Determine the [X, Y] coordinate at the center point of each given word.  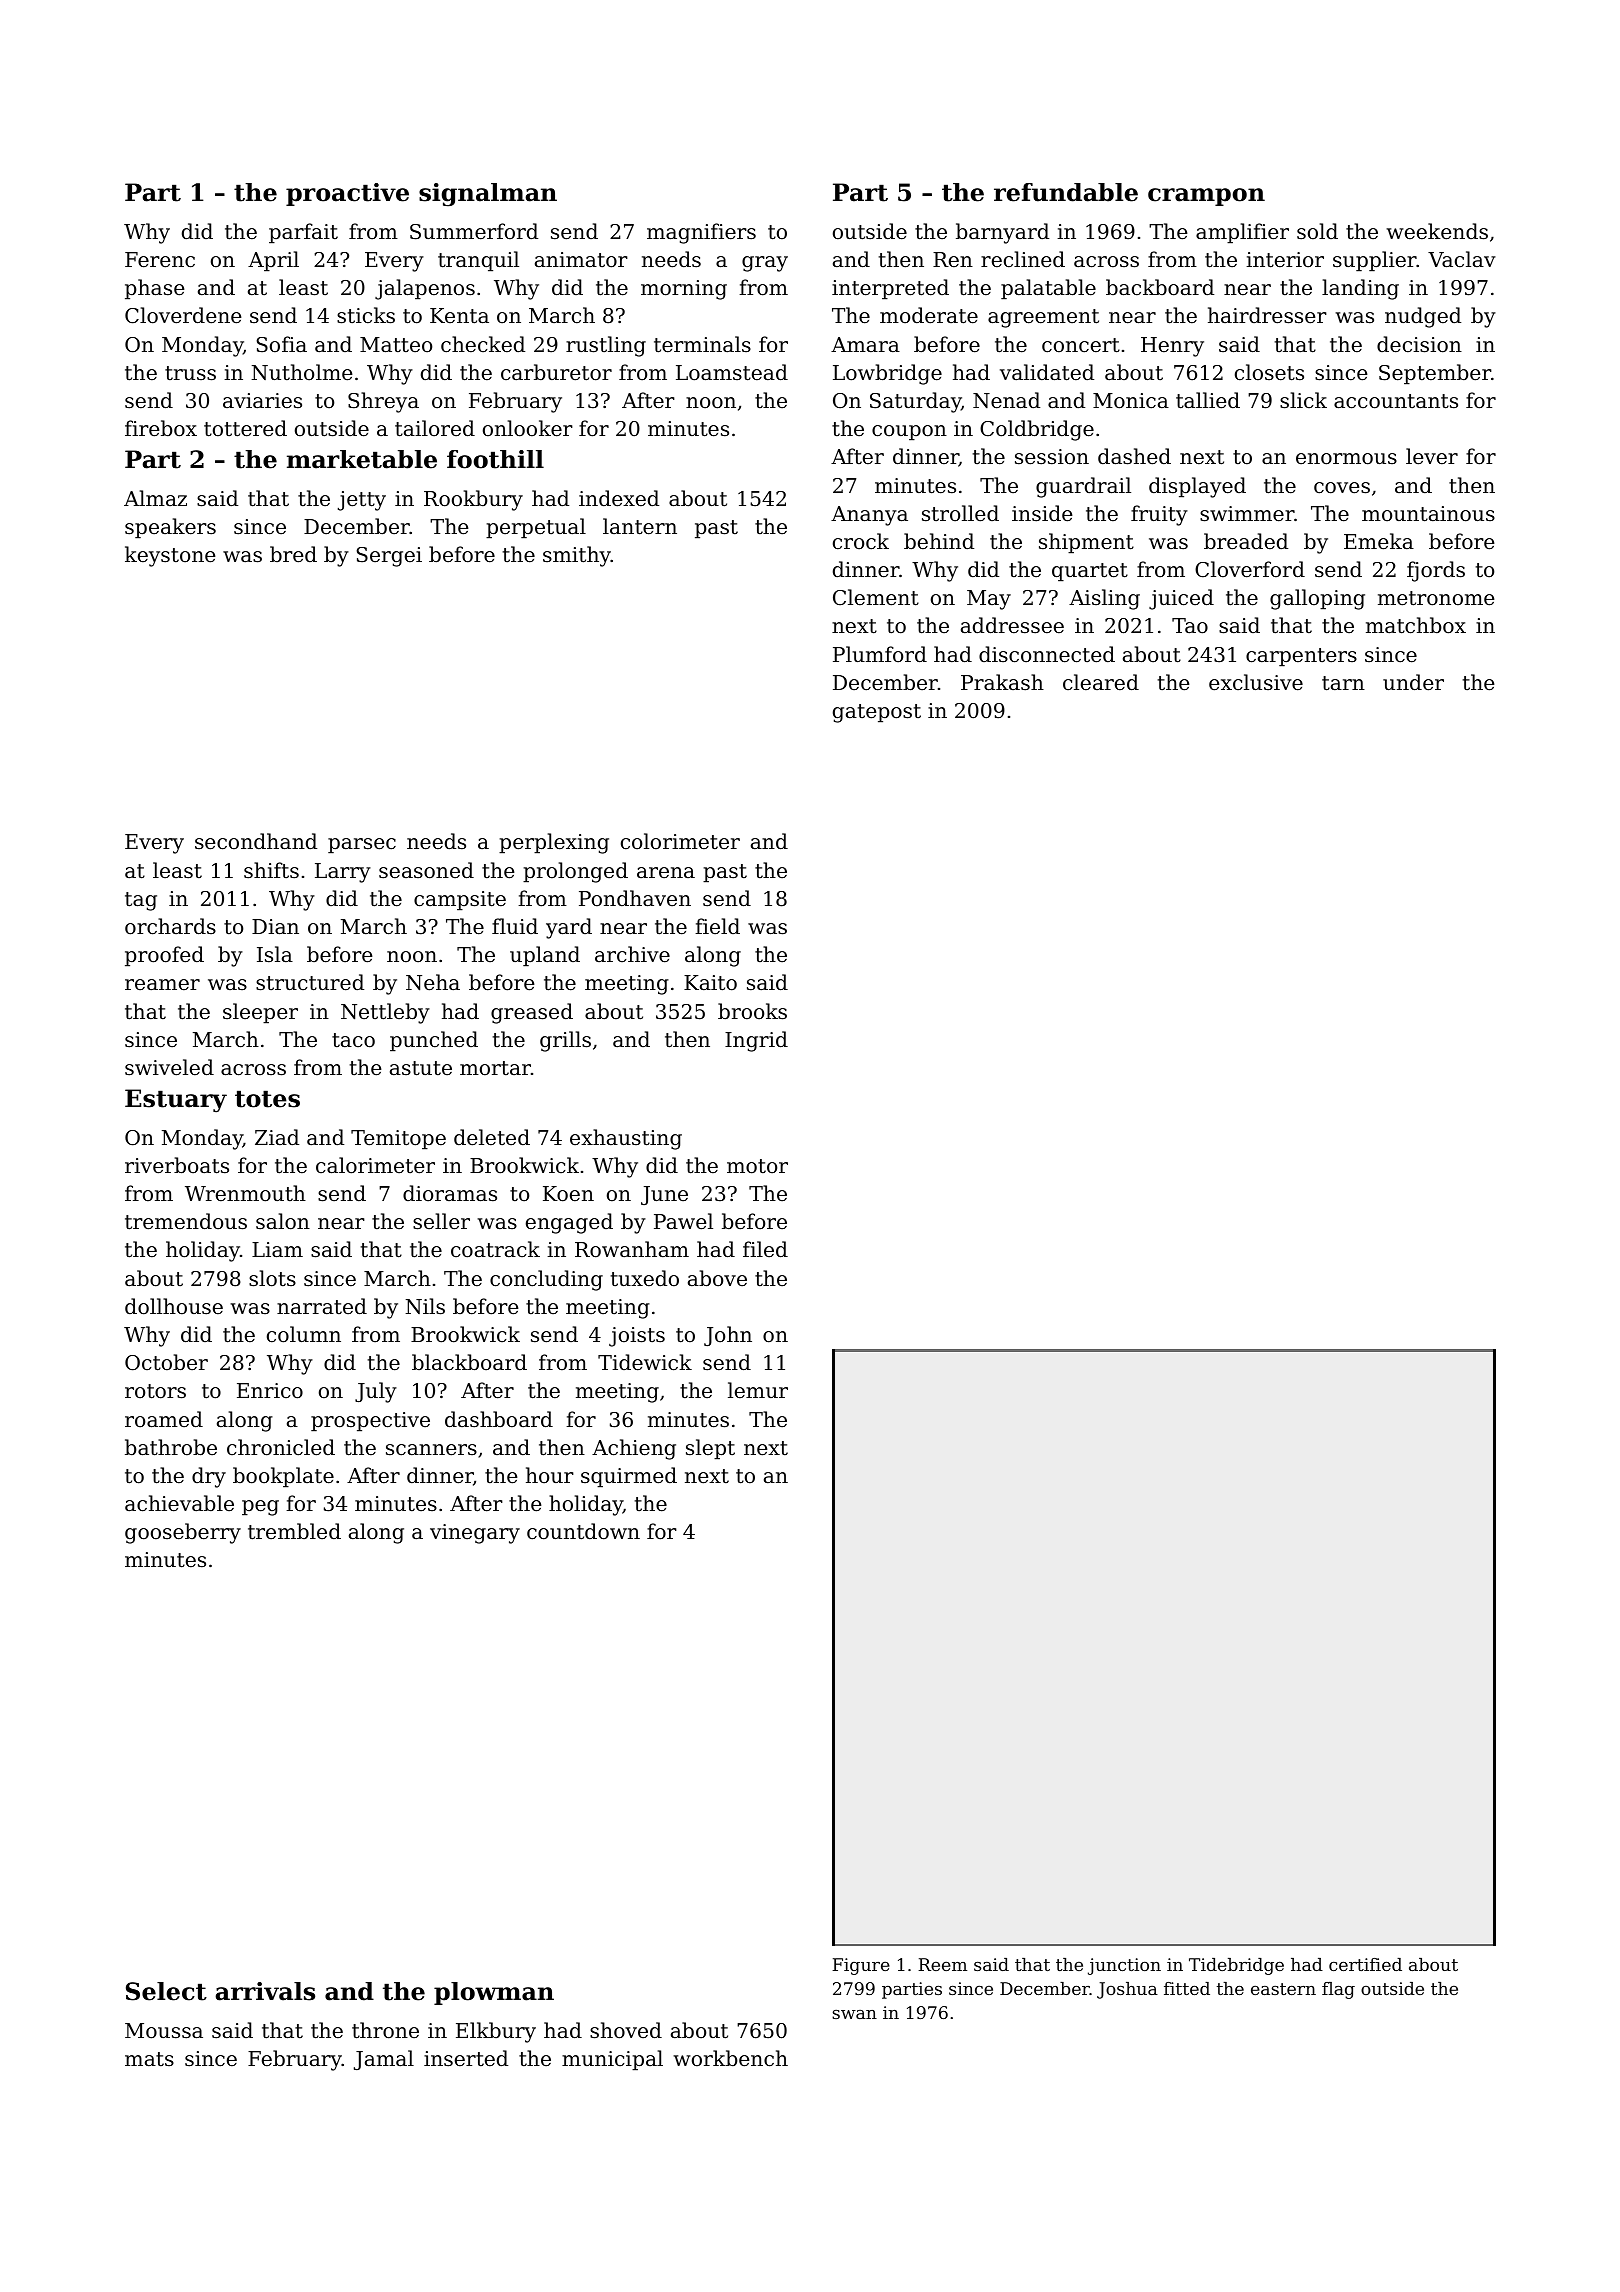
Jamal [384, 2060]
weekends [1437, 231]
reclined [1023, 259]
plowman [494, 1993]
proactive [347, 194]
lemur [758, 1390]
